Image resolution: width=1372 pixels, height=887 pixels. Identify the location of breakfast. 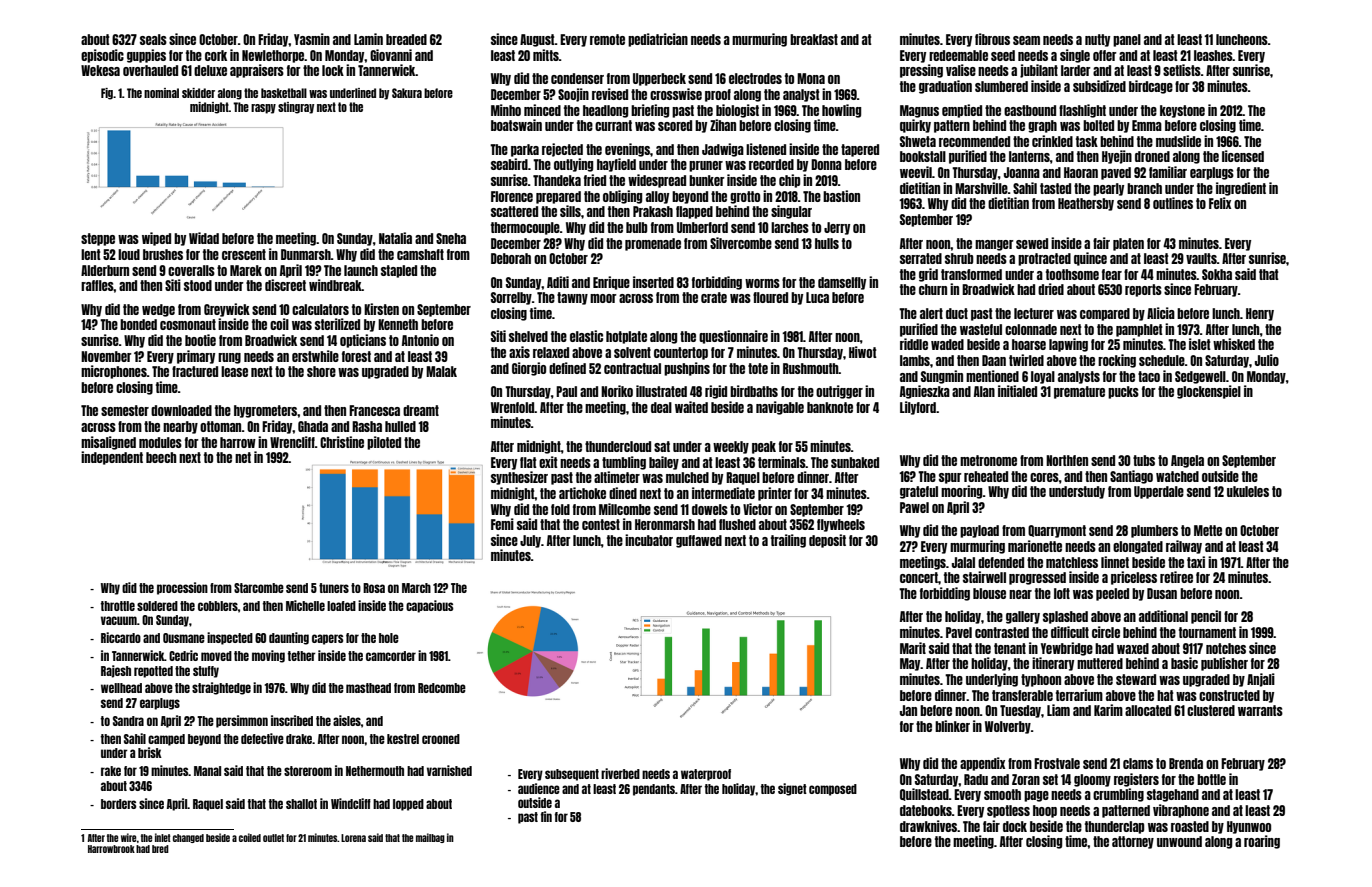
(814, 39).
